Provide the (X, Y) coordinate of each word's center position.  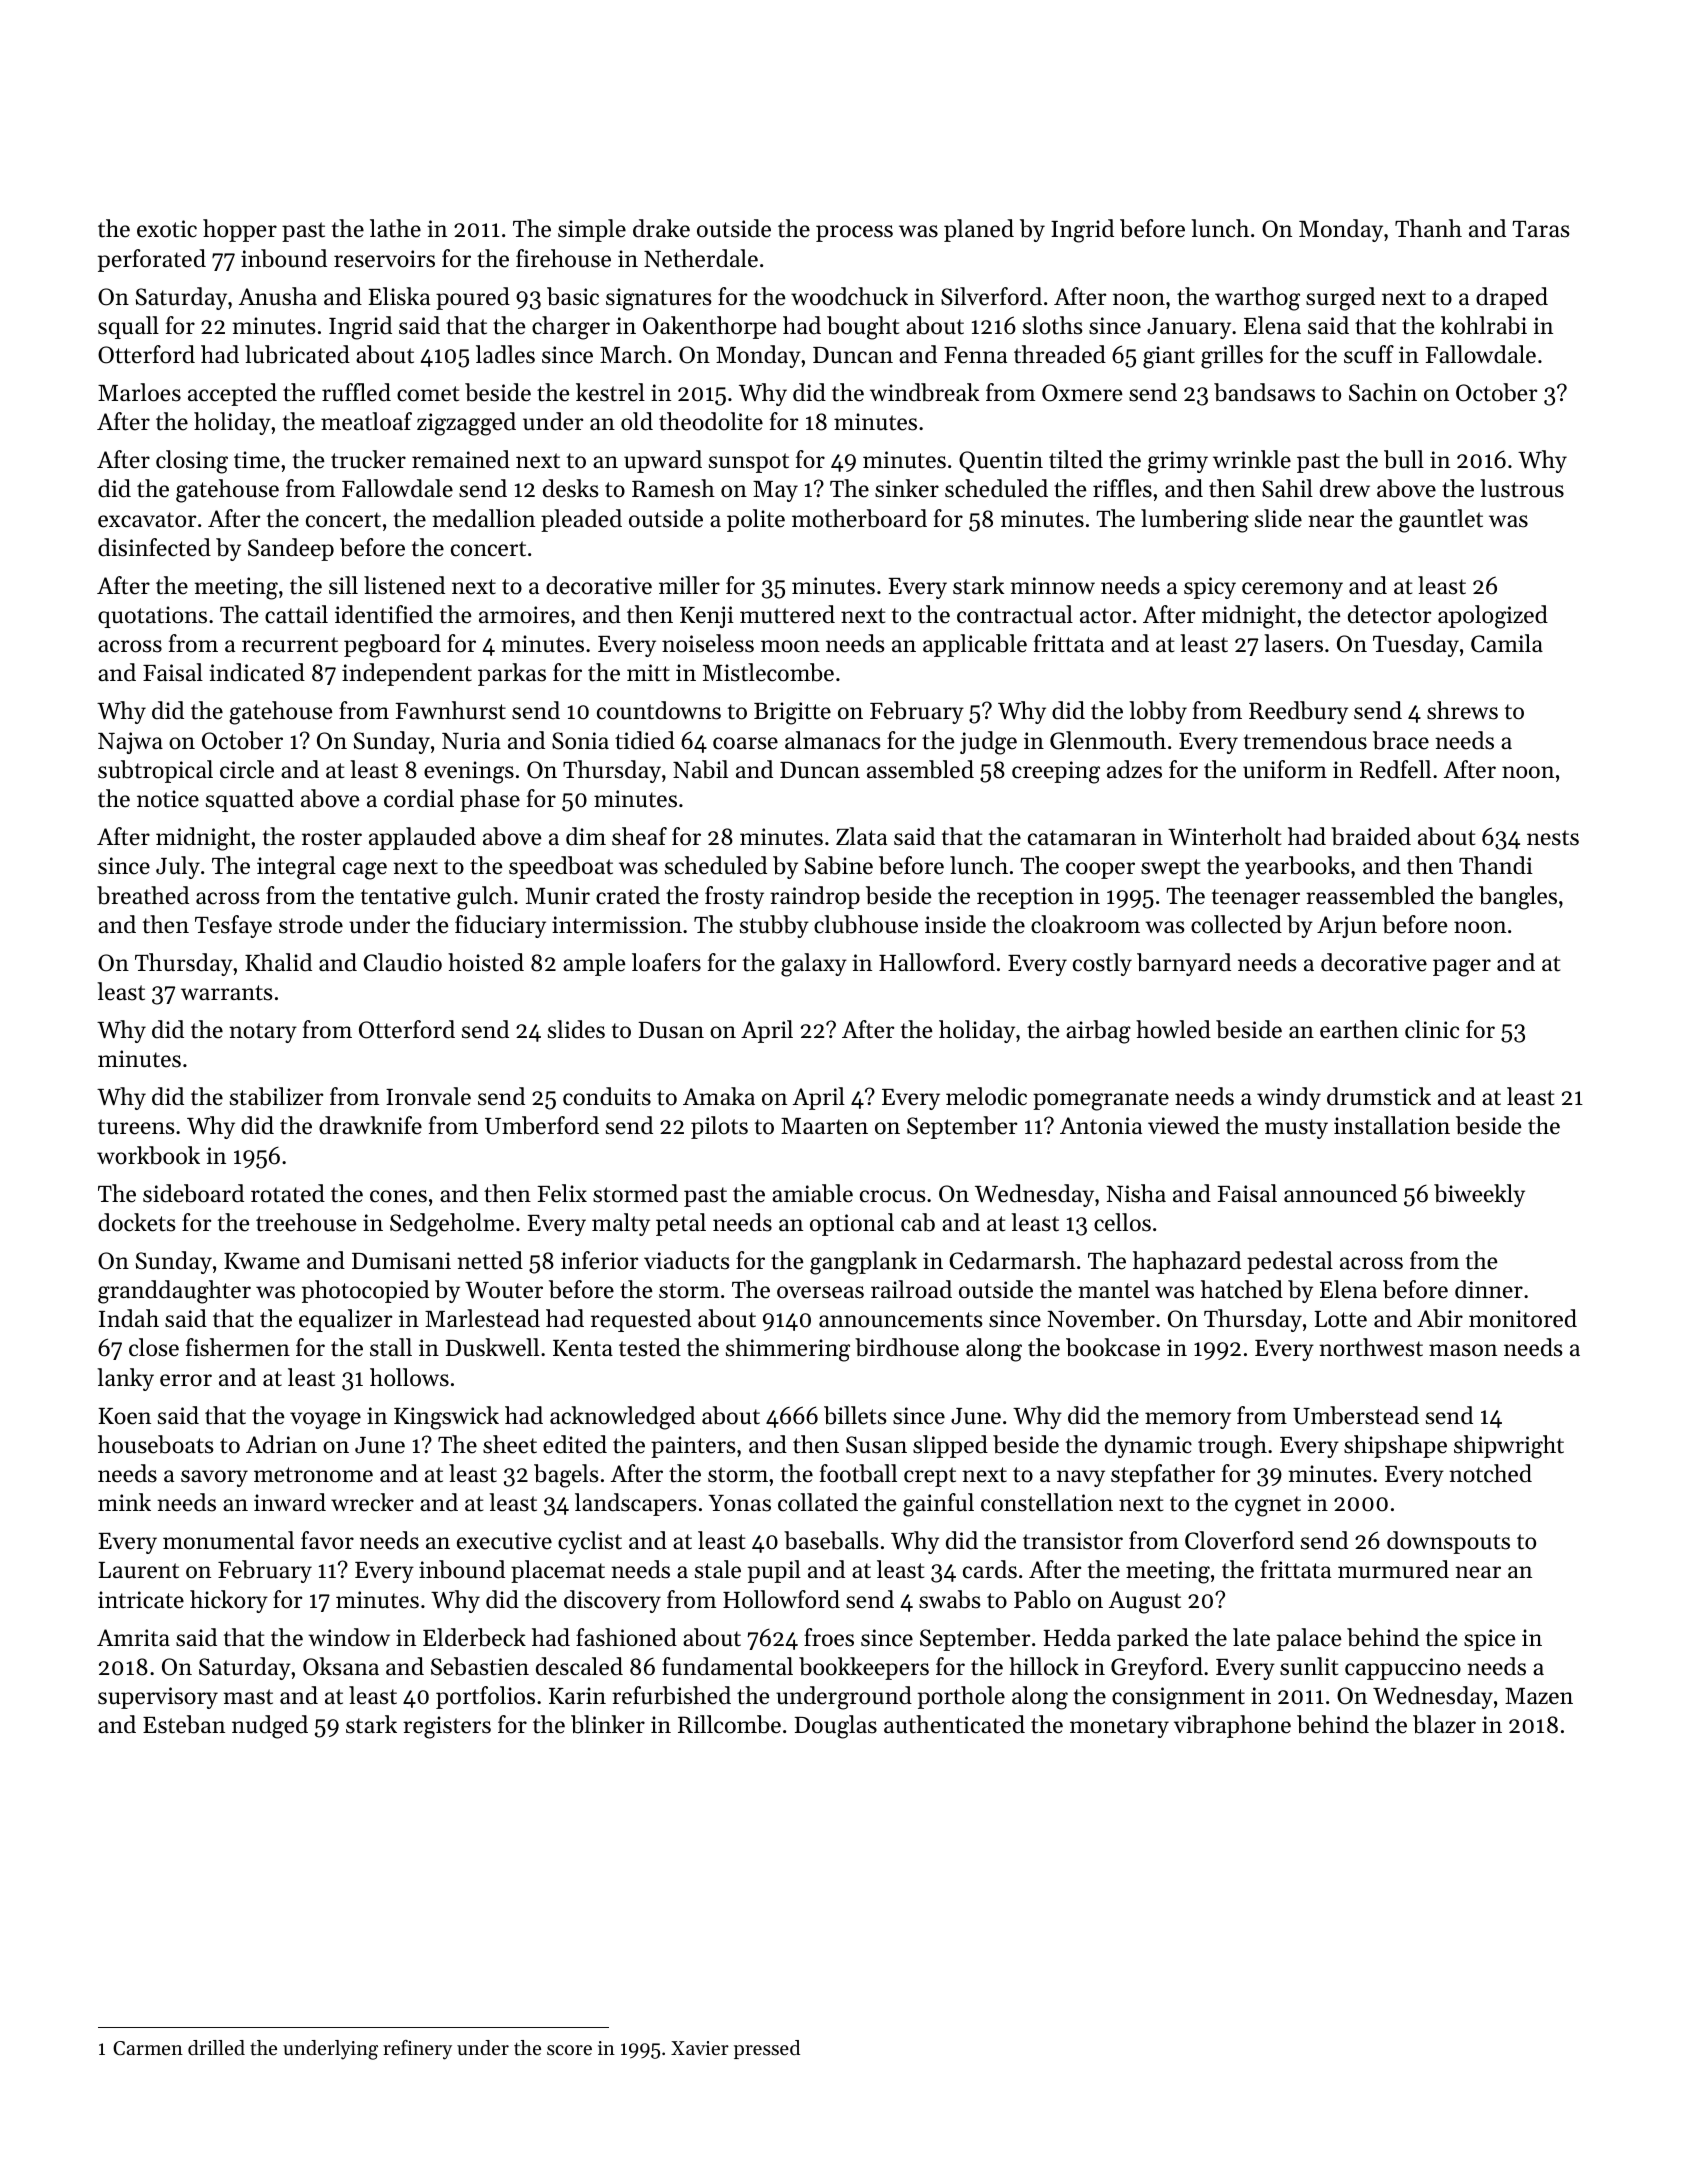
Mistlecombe (768, 672)
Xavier (700, 2048)
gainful (938, 1505)
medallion (483, 518)
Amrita (133, 1638)
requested (641, 1320)
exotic (167, 229)
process (854, 233)
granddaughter (174, 1292)
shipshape (1395, 1446)
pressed (767, 2049)
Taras (1541, 229)
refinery (417, 2050)
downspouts (1448, 1542)
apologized (1493, 617)
